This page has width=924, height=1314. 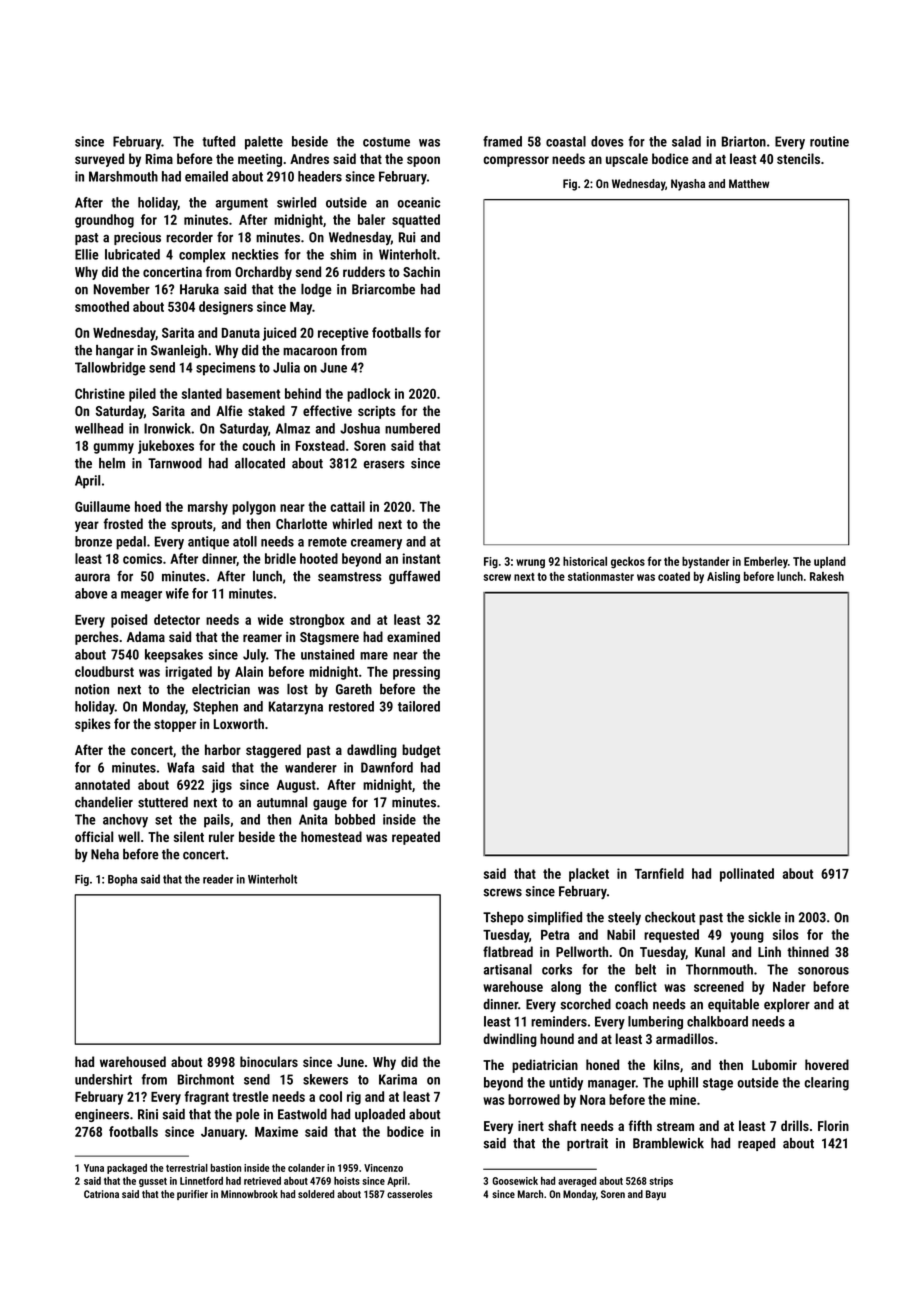 What do you see at coordinates (747, 875) in the page?
I see `pollinated` at bounding box center [747, 875].
